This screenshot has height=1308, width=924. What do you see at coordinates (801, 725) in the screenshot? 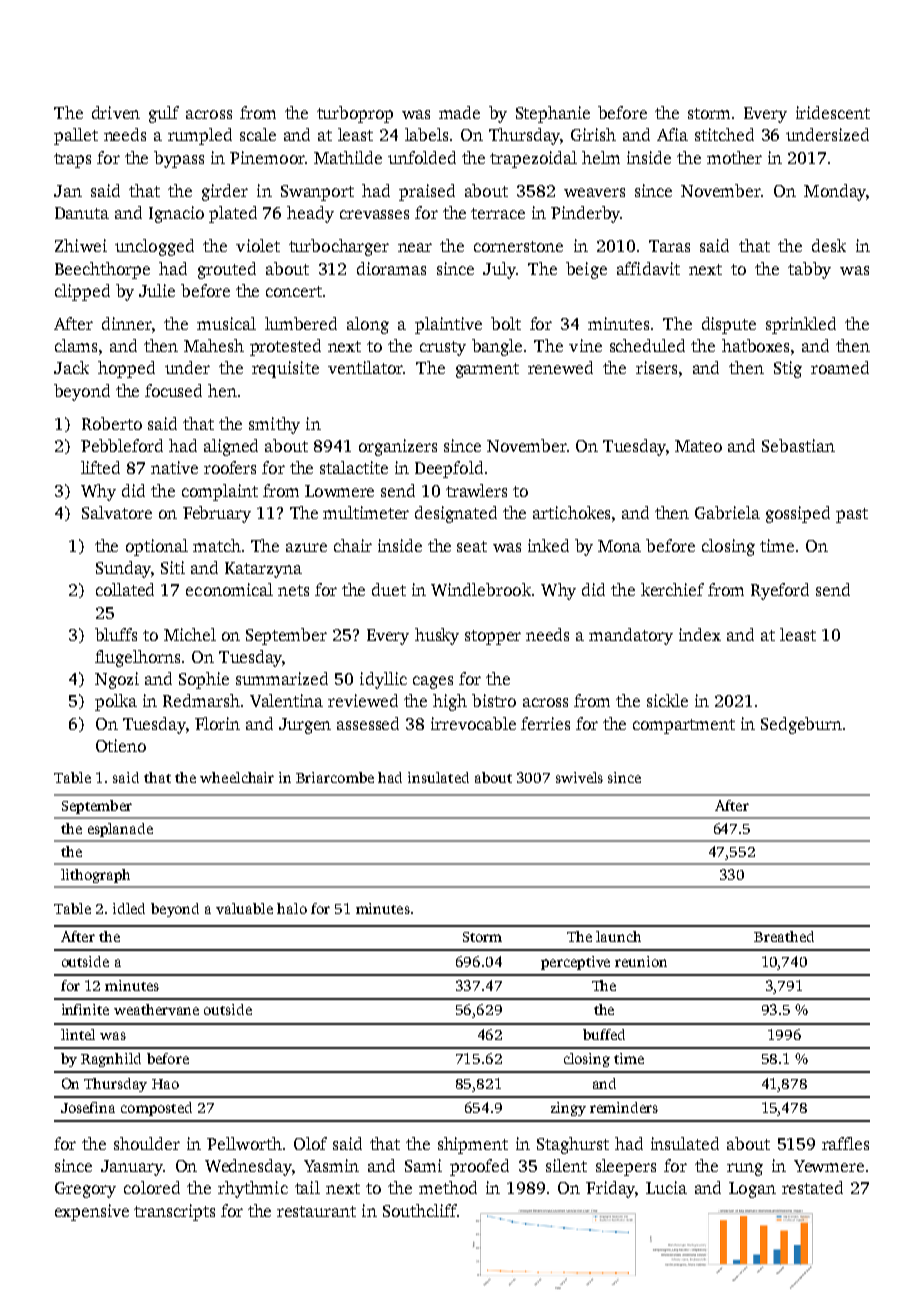
I see `Sedgeburn` at bounding box center [801, 725].
